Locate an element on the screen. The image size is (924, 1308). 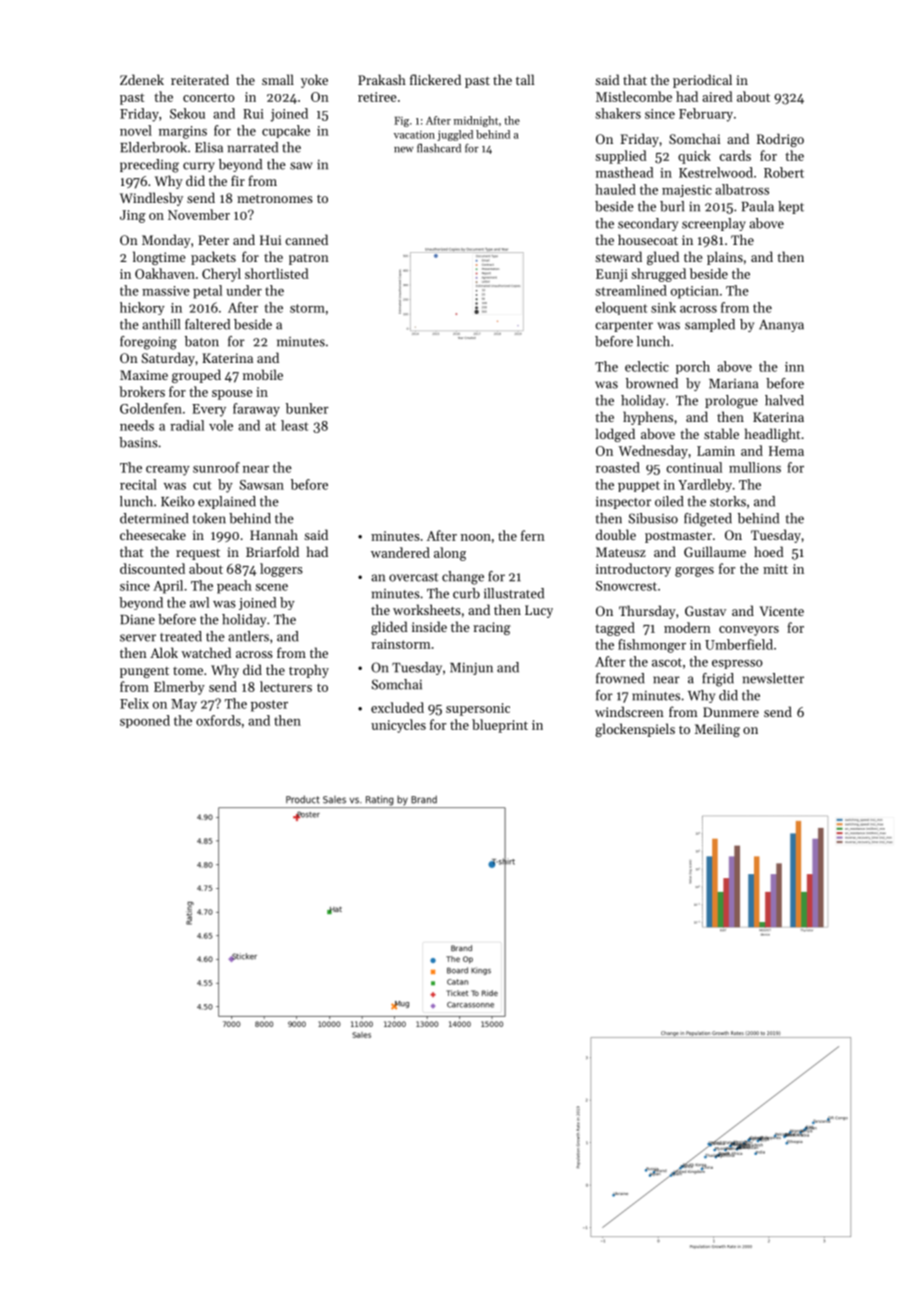
least is located at coordinates (294, 425).
